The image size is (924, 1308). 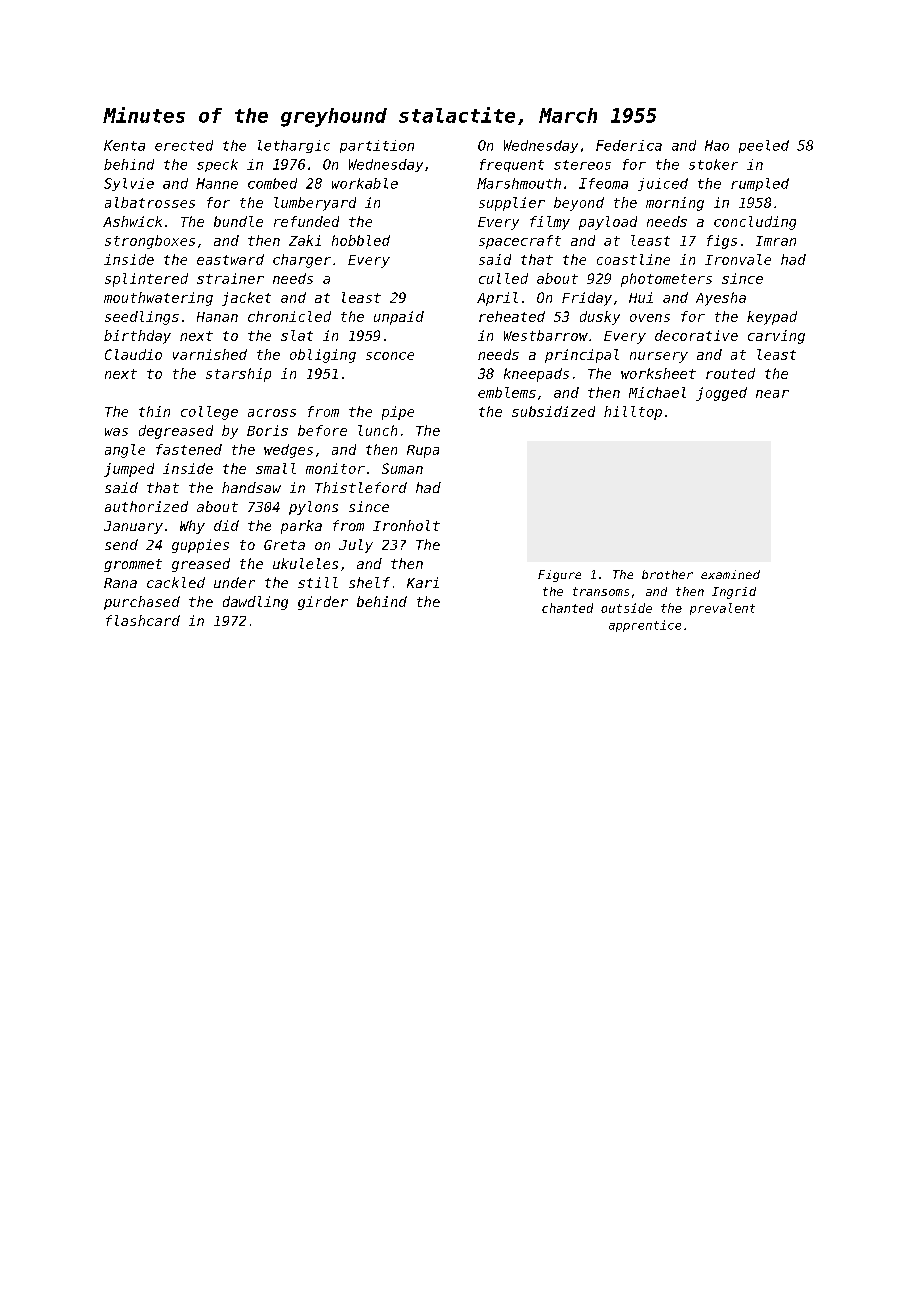 What do you see at coordinates (377, 146) in the screenshot?
I see `partition` at bounding box center [377, 146].
